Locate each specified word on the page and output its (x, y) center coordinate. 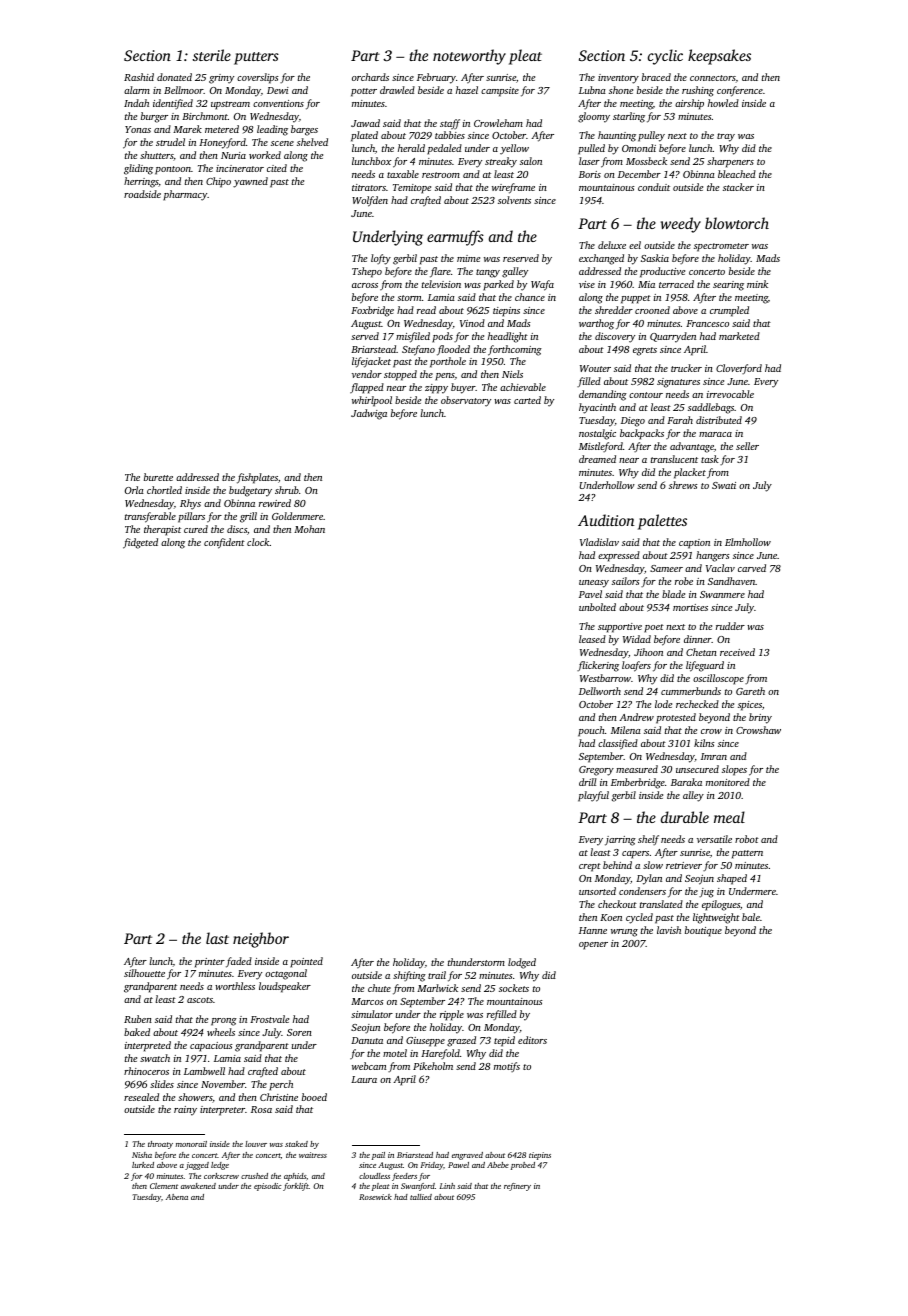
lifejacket (371, 362)
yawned (250, 182)
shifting (409, 976)
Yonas (138, 129)
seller (747, 446)
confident (224, 543)
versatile (714, 839)
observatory (466, 401)
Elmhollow (748, 542)
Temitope (412, 189)
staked (296, 1144)
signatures (678, 383)
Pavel (590, 594)
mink (757, 284)
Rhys (190, 504)
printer (210, 963)
